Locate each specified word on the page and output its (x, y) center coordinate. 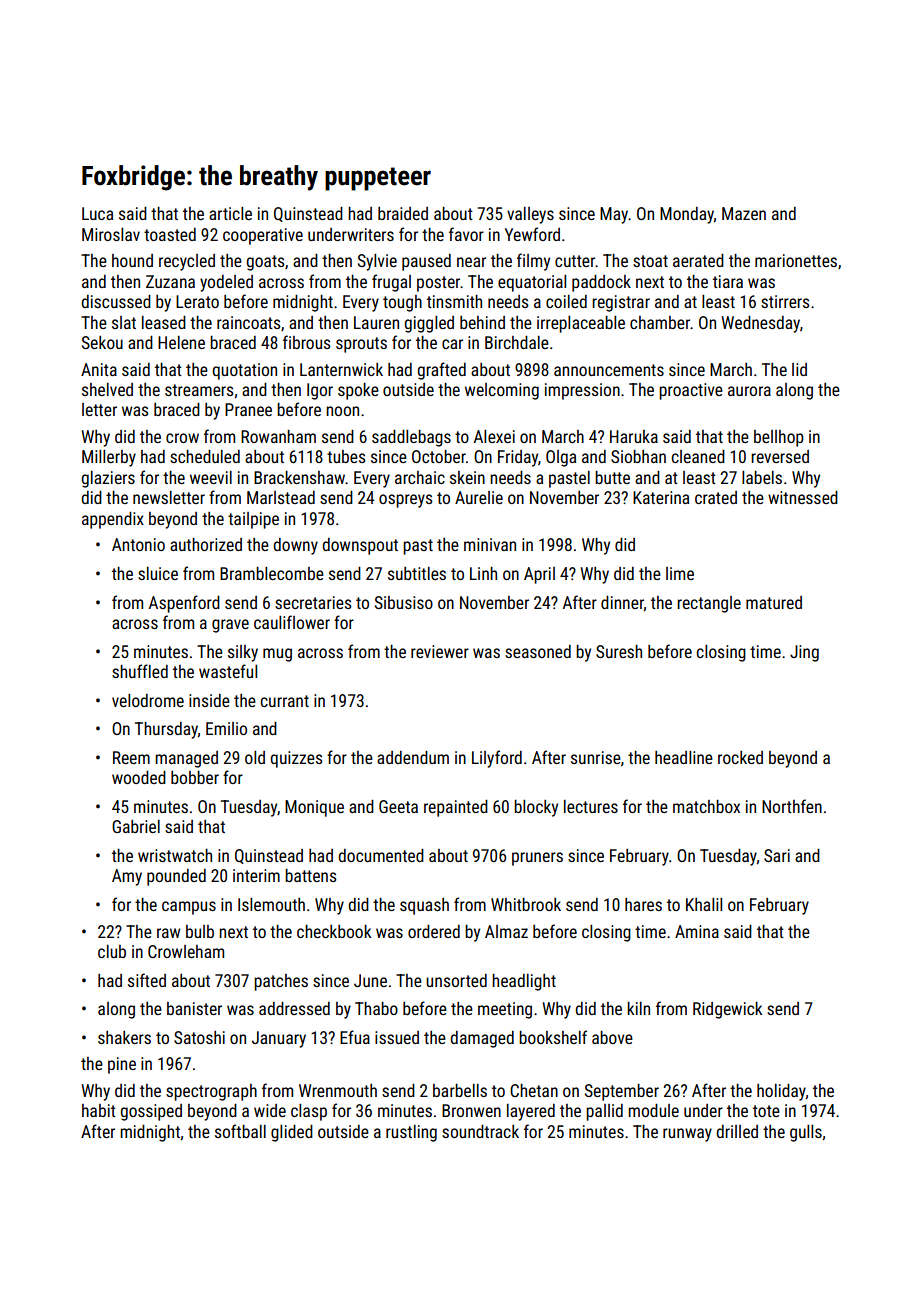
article (230, 213)
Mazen (744, 213)
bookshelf (553, 1037)
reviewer (440, 651)
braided (403, 213)
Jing (804, 653)
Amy (127, 877)
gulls (806, 1133)
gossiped (151, 1112)
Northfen (792, 806)
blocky (536, 808)
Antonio (138, 544)
